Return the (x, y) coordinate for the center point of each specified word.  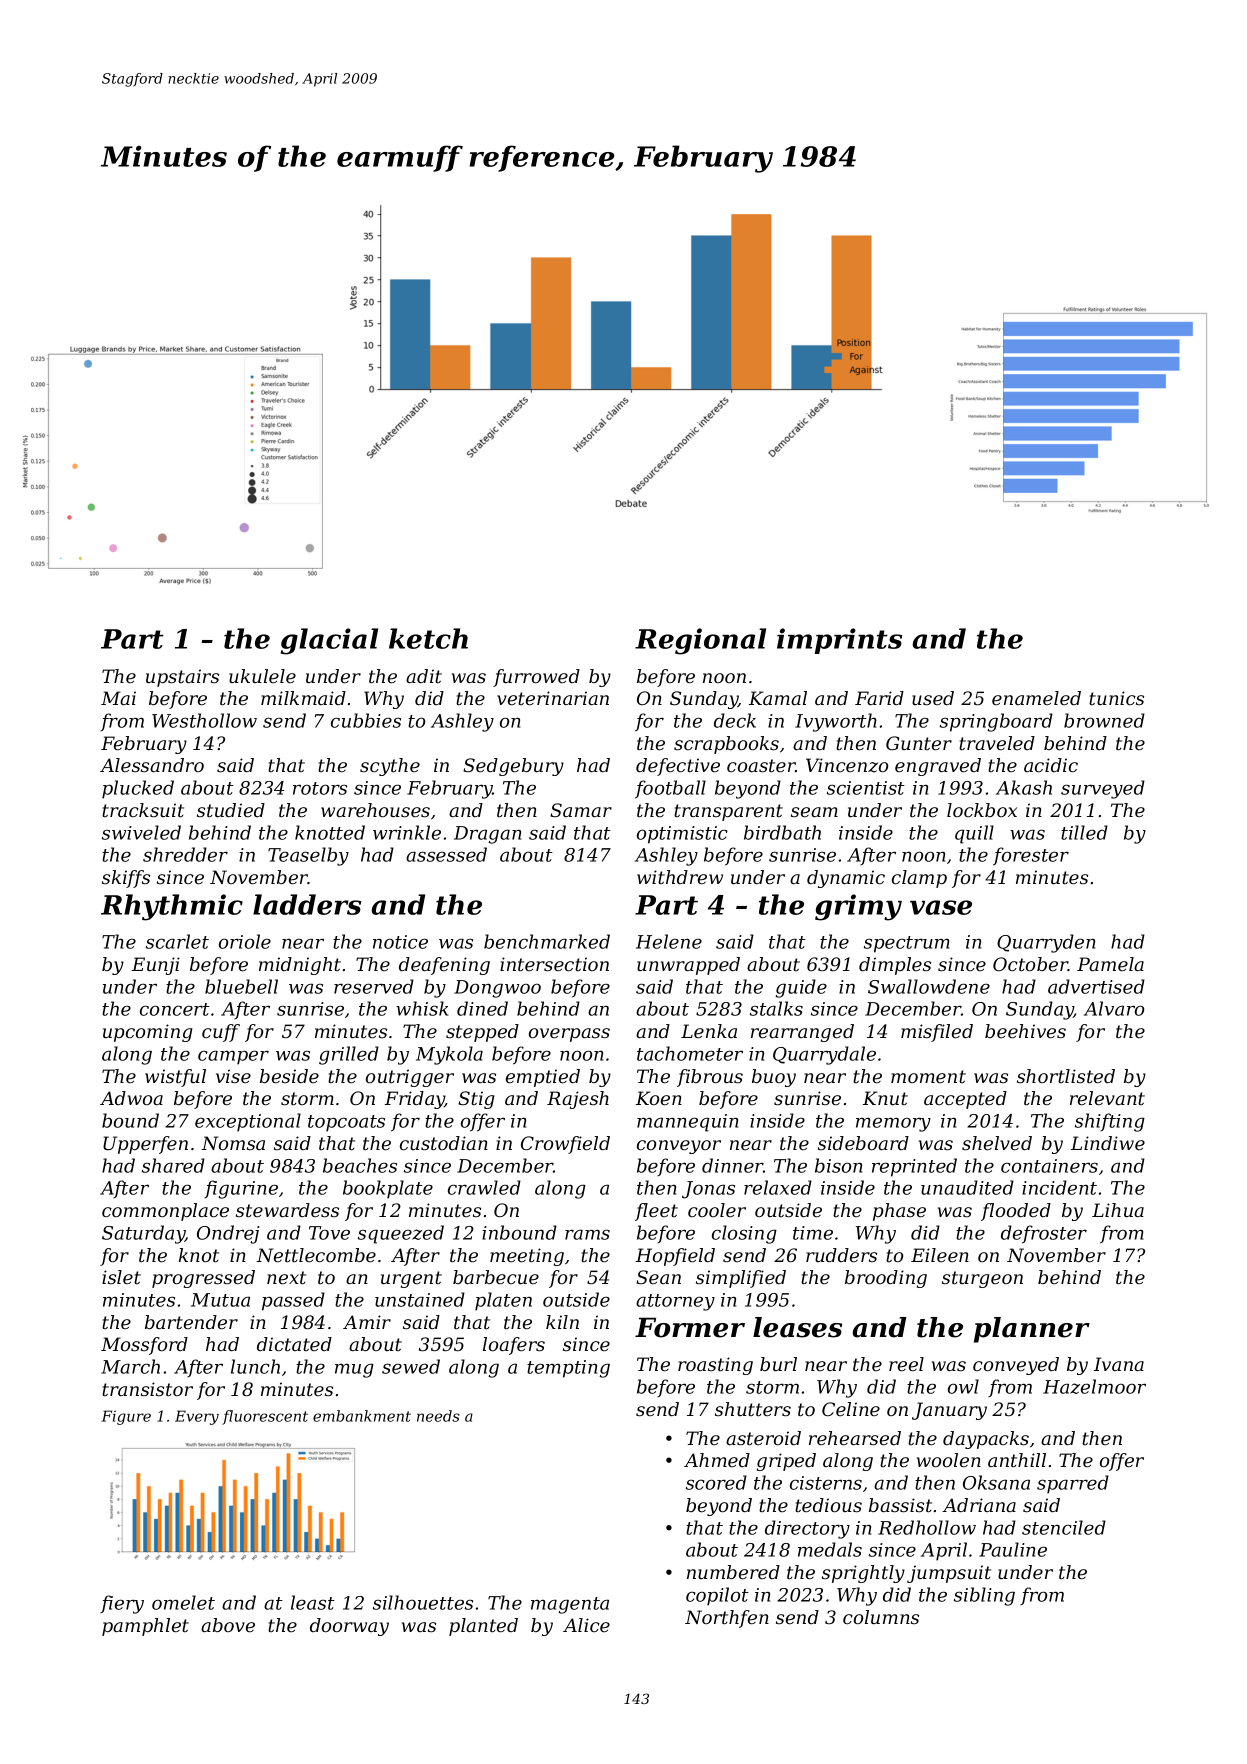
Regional (700, 641)
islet (121, 1277)
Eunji (156, 966)
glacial (329, 641)
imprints (839, 641)
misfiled (937, 1033)
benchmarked (547, 941)
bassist (900, 1505)
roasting (715, 1366)
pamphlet (145, 1627)
